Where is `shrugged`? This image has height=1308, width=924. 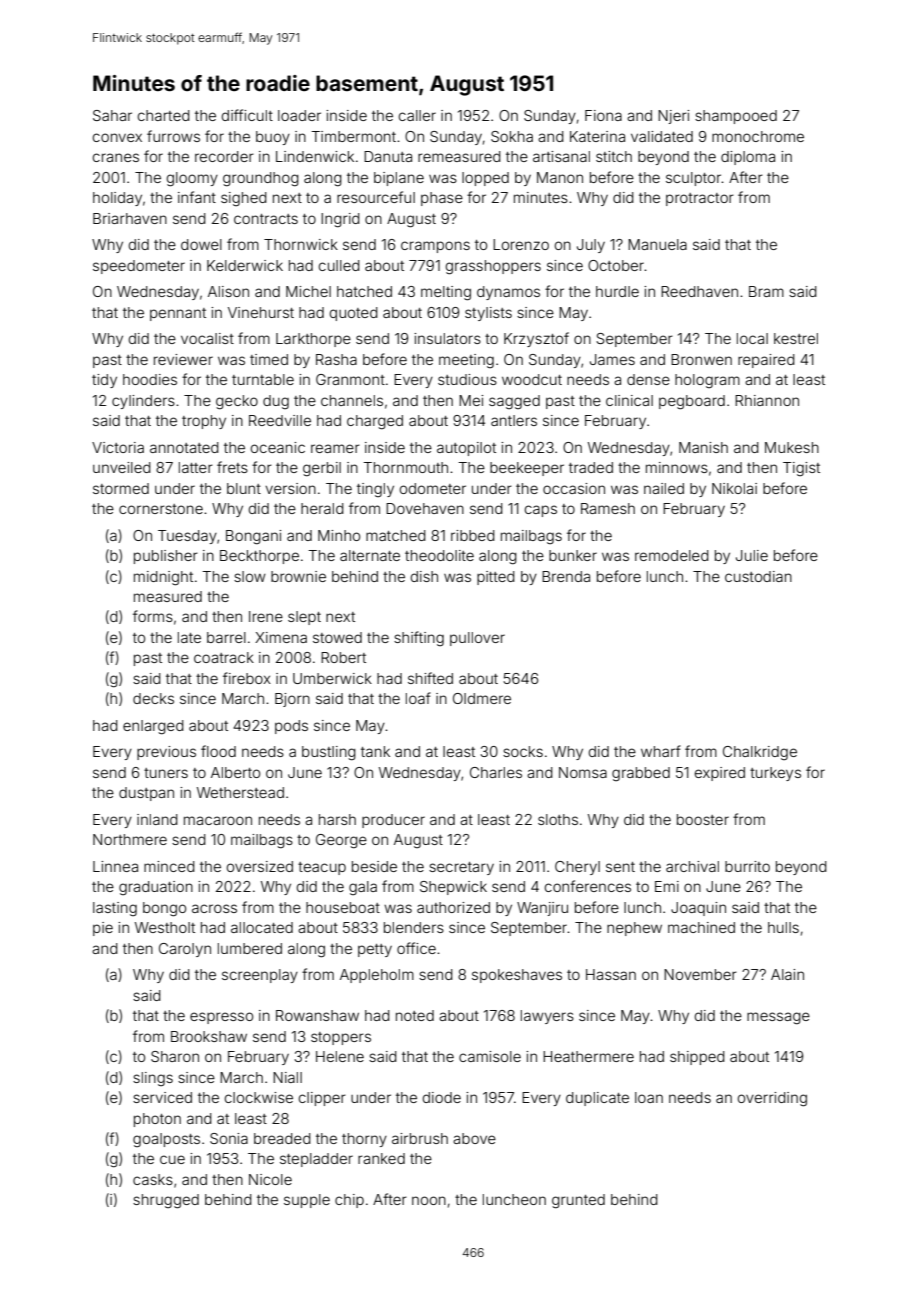
shrugged is located at coordinates (166, 1201).
